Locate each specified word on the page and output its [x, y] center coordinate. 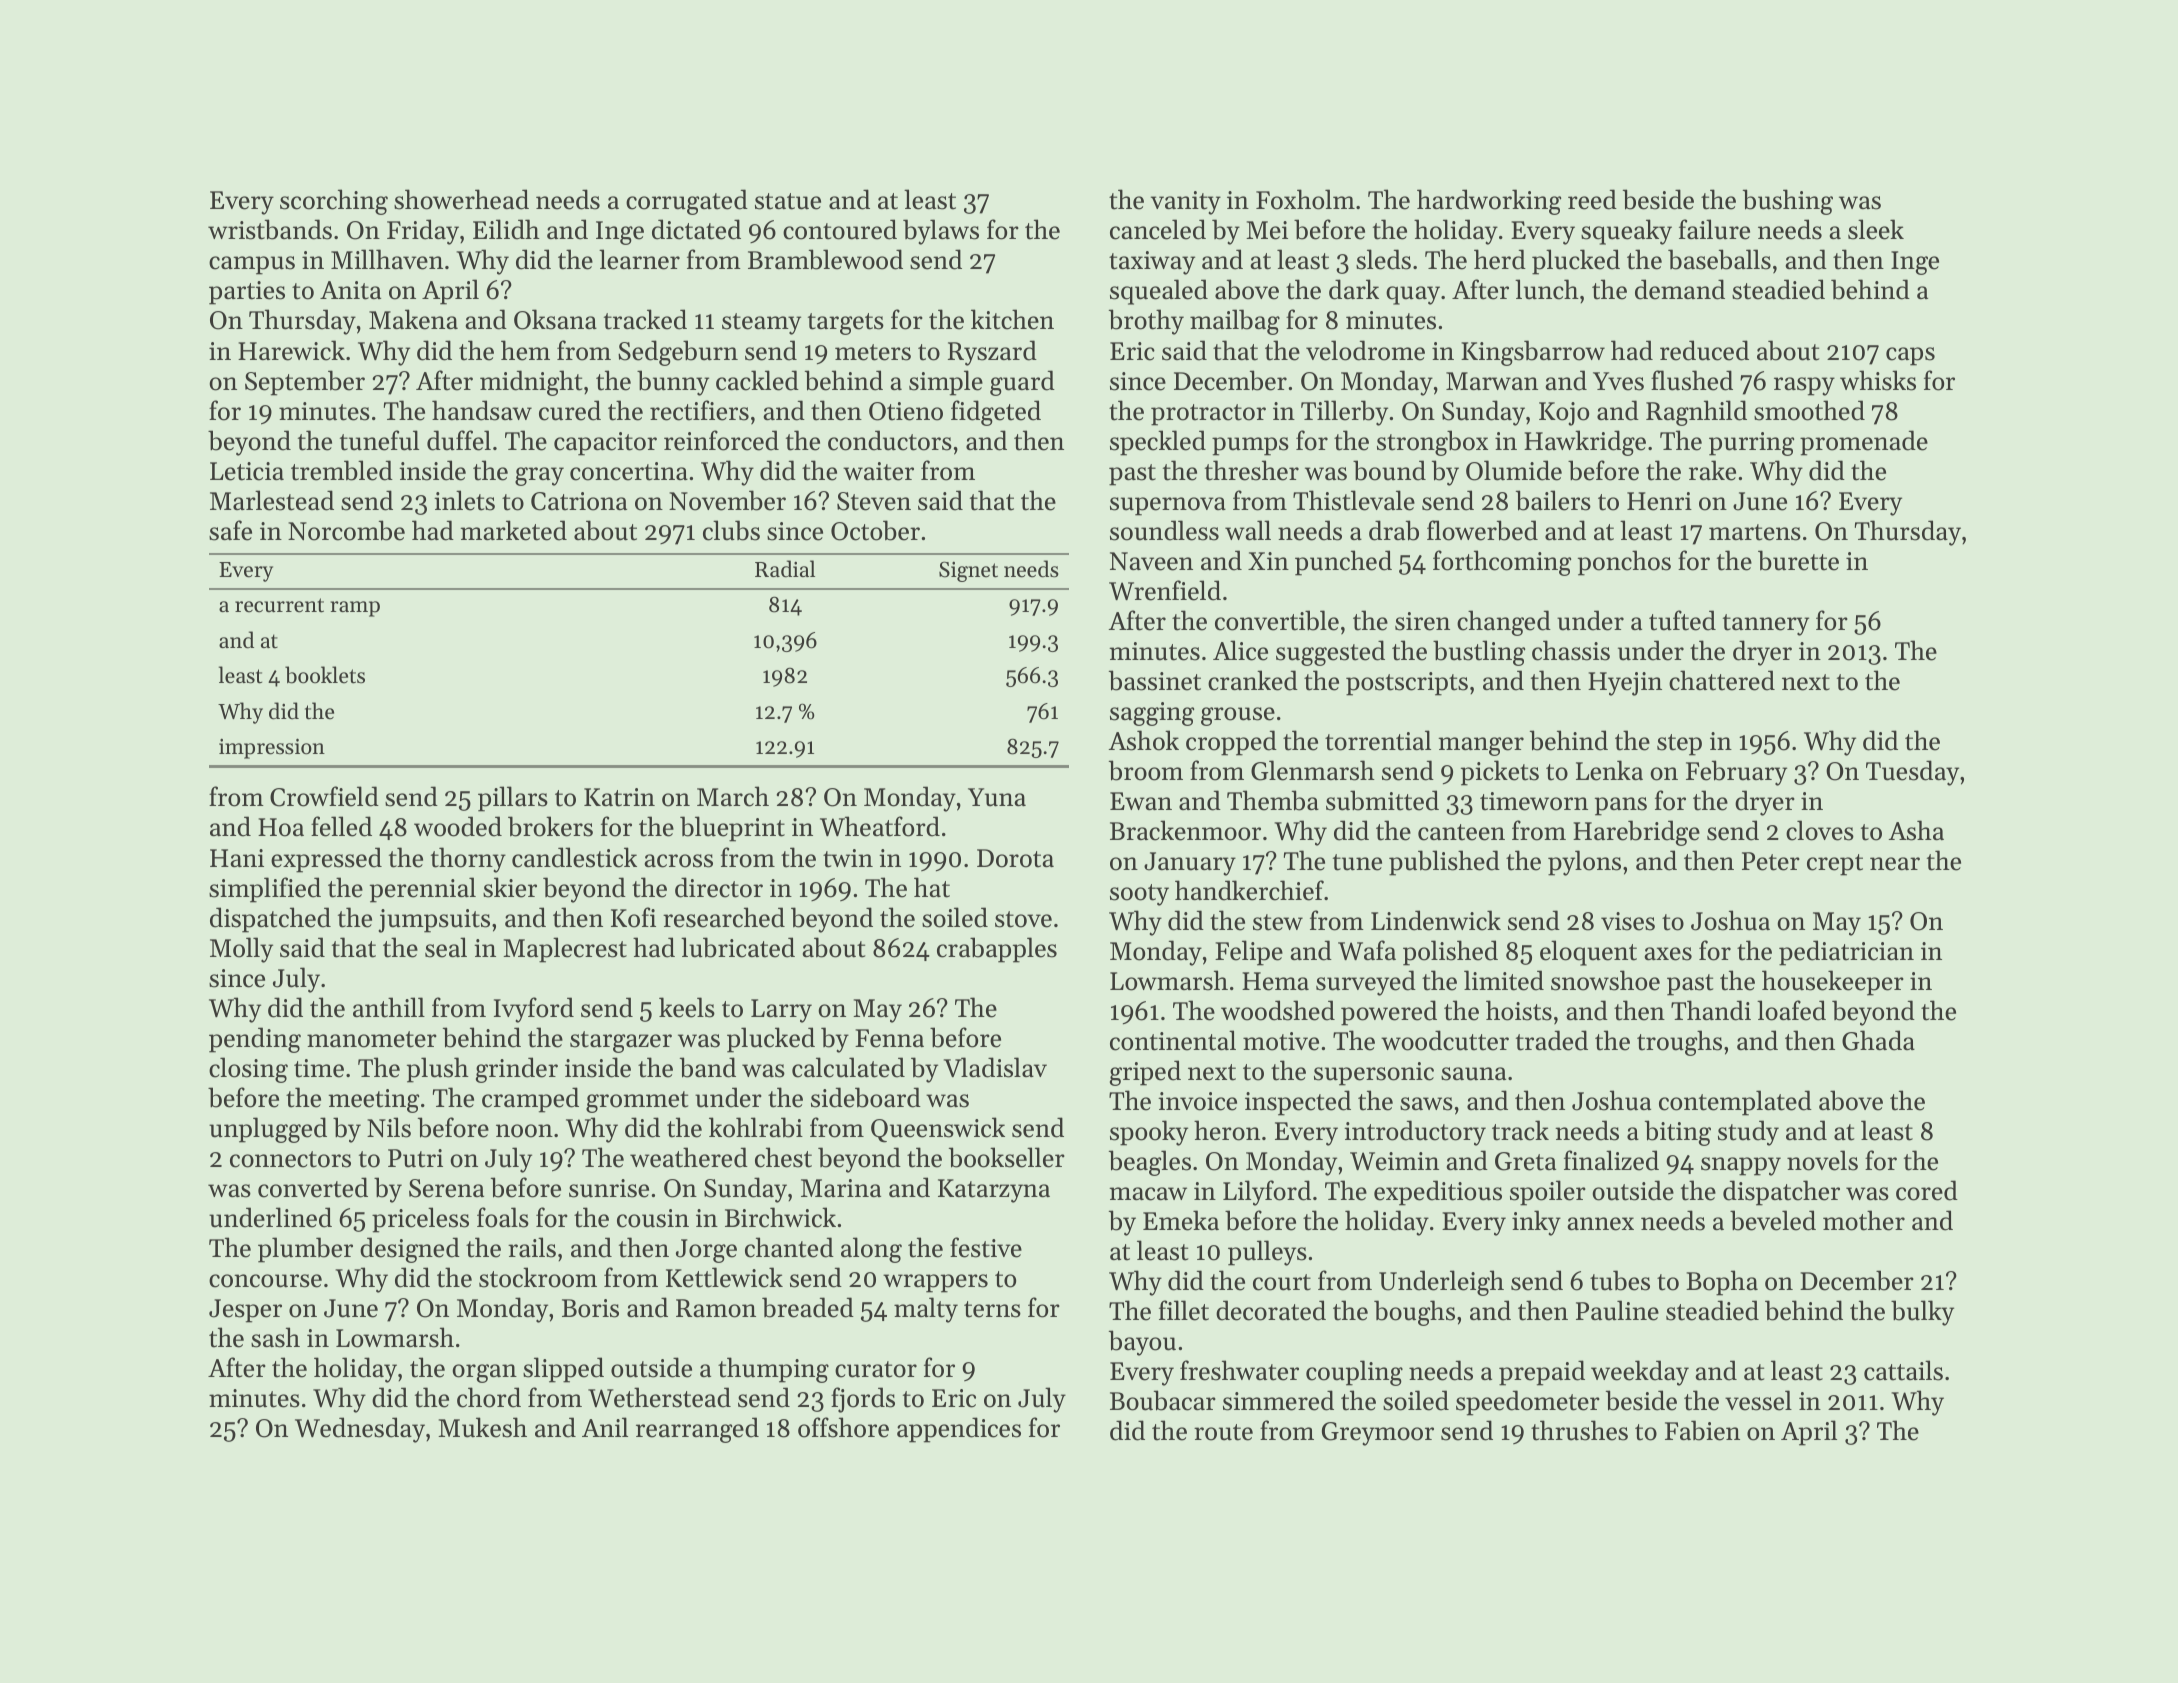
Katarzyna [994, 1191]
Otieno [906, 411]
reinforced [721, 440]
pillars [513, 799]
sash [275, 1337]
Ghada [1878, 1040]
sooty [1139, 895]
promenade [1864, 443]
